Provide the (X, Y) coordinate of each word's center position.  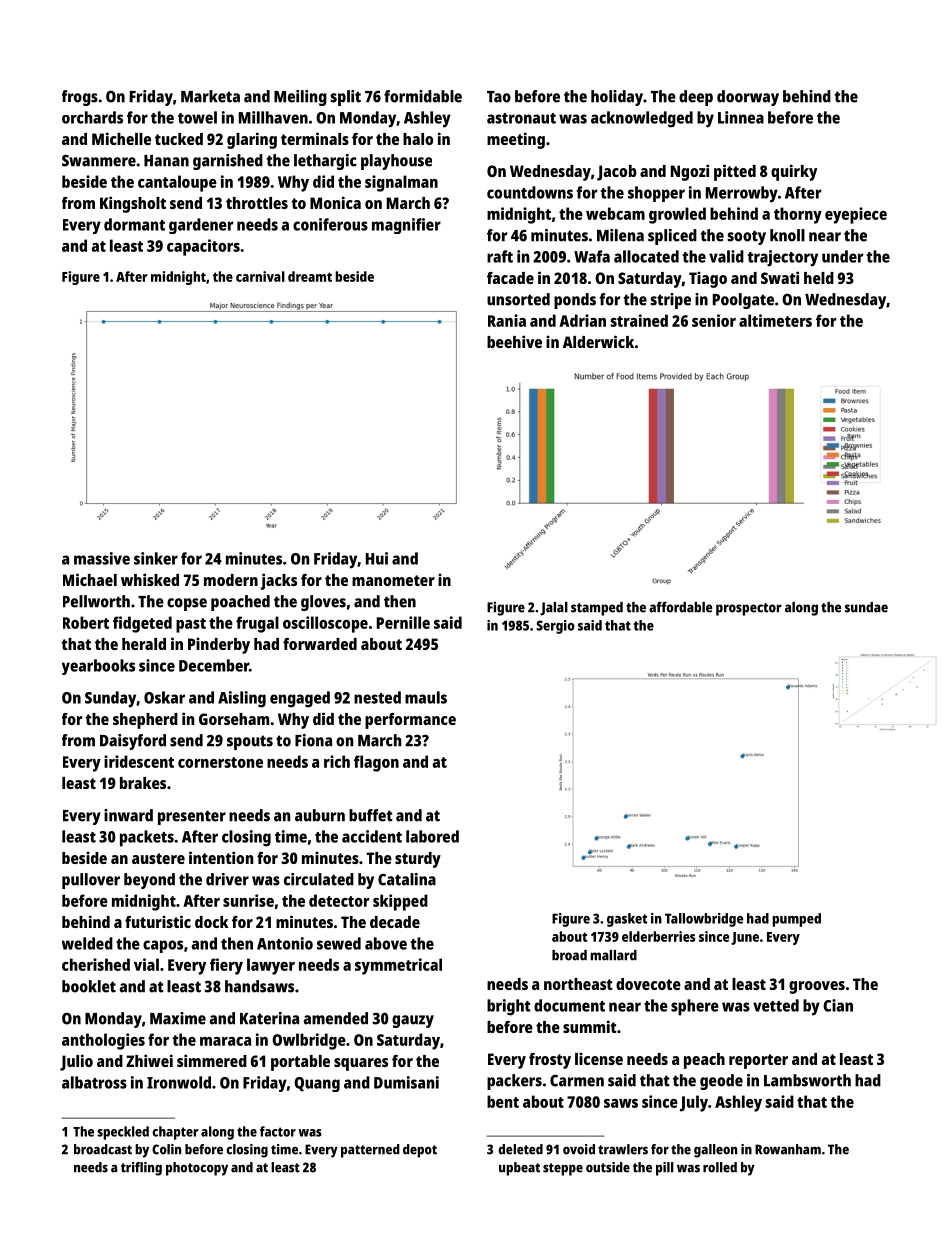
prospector (749, 609)
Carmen (577, 1081)
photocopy (197, 1169)
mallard (613, 955)
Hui (377, 558)
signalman (401, 183)
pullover (91, 881)
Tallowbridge (704, 920)
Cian (838, 1005)
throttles (257, 203)
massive (102, 558)
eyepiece (856, 215)
